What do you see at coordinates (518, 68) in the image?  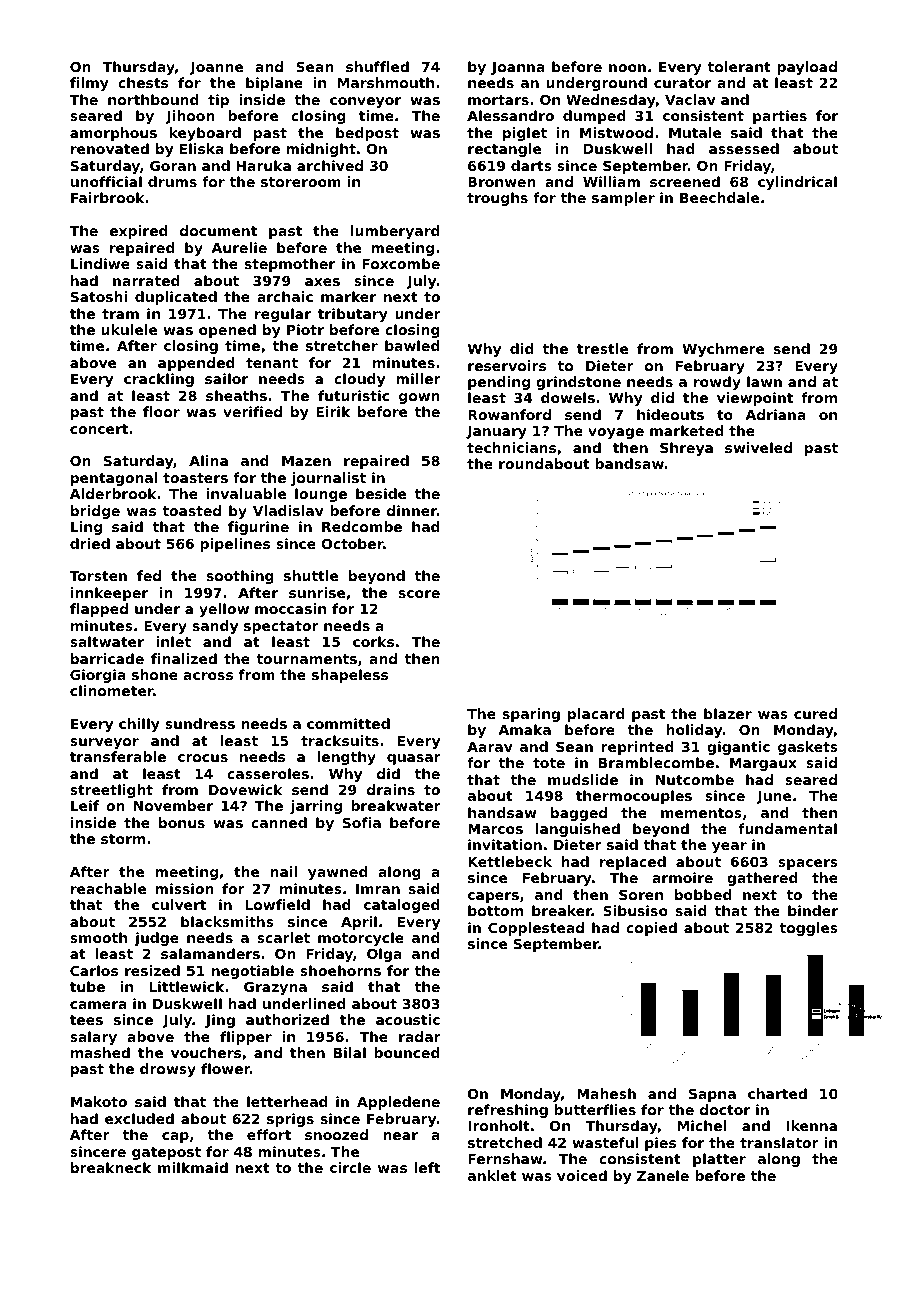 I see `Joanna` at bounding box center [518, 68].
